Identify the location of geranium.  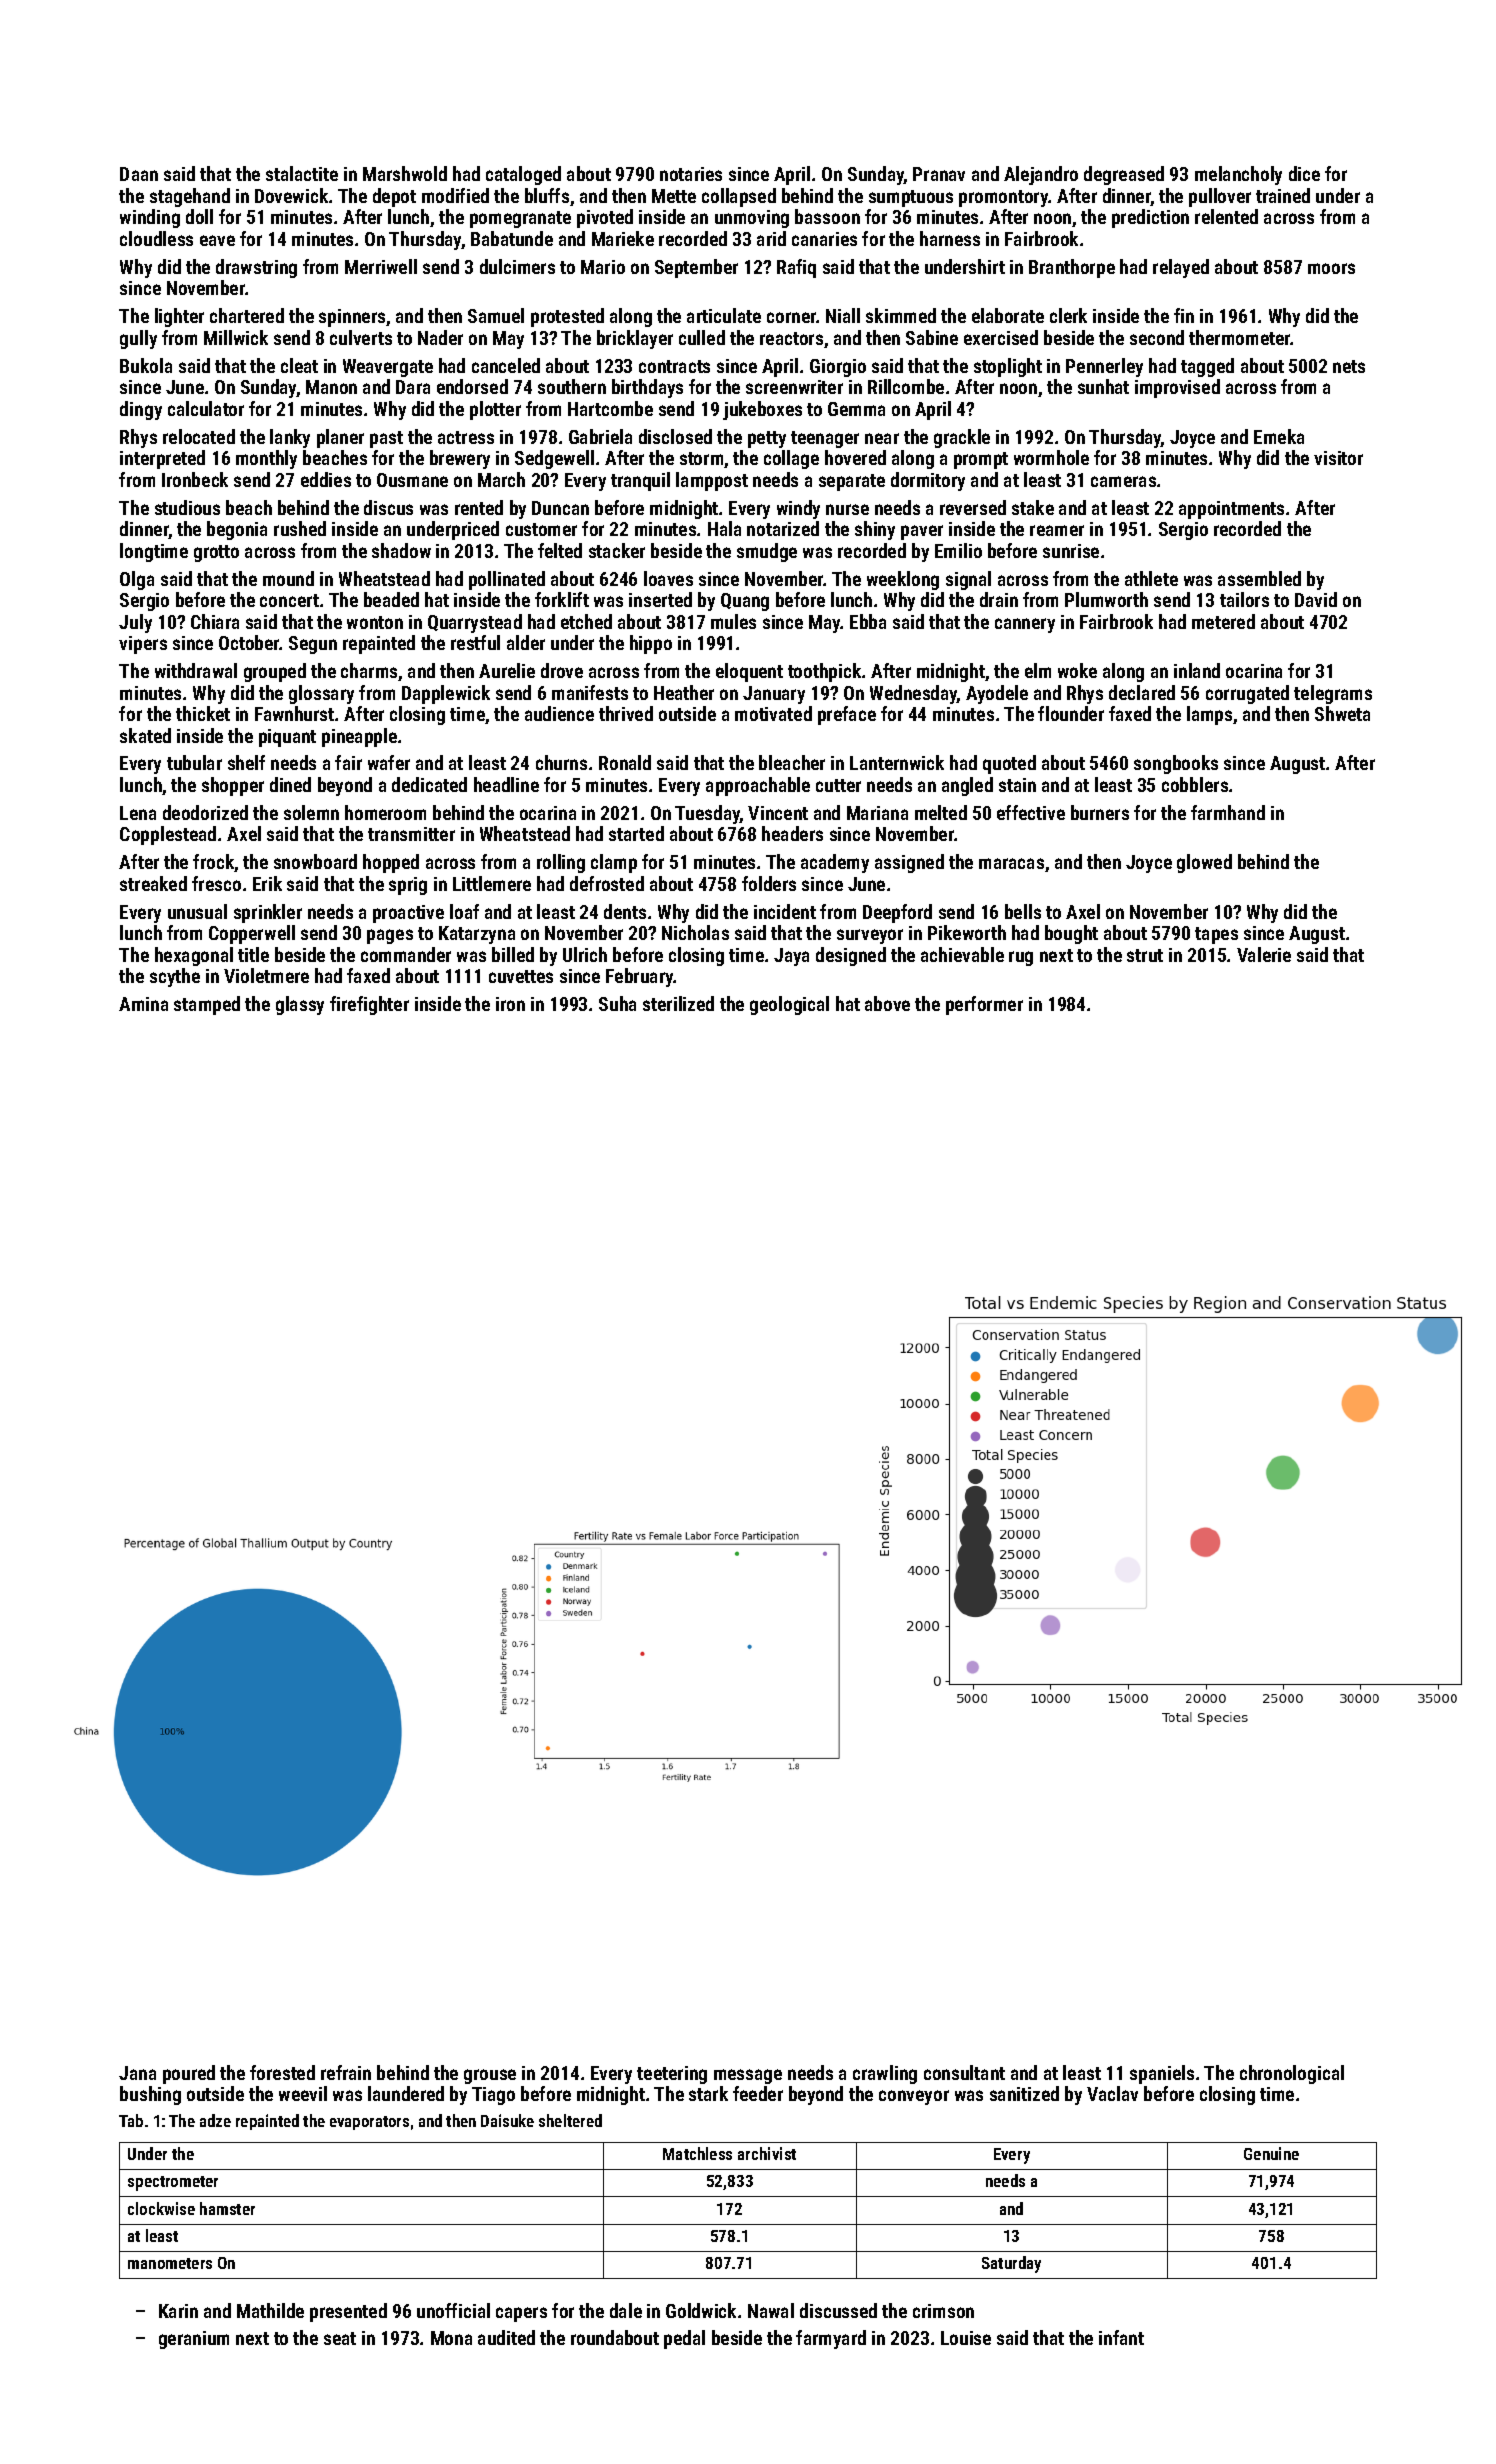
(194, 2340).
